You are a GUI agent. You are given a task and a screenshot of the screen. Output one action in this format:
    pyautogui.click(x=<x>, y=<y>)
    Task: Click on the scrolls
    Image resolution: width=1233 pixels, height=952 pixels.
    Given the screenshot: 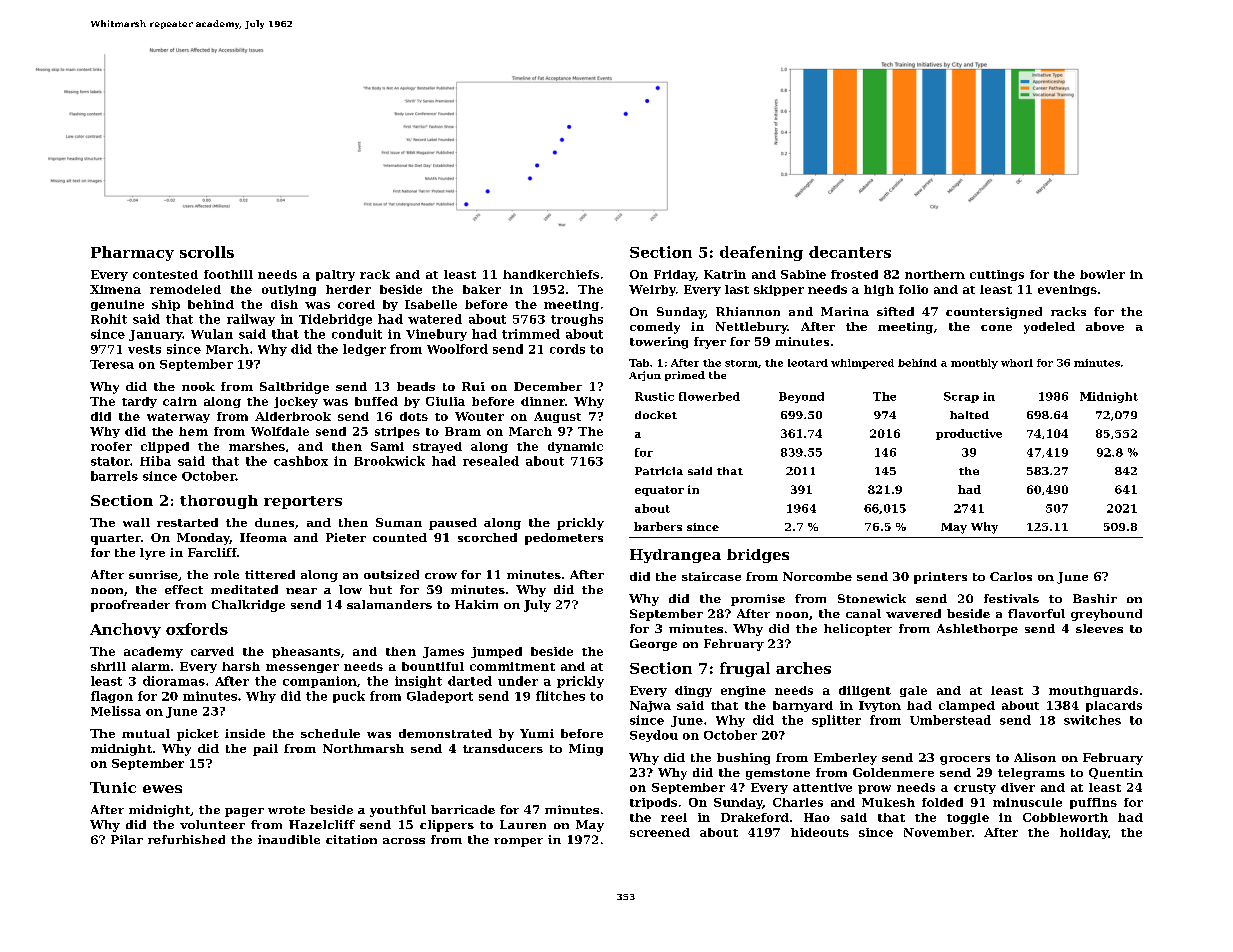 What is the action you would take?
    pyautogui.click(x=207, y=252)
